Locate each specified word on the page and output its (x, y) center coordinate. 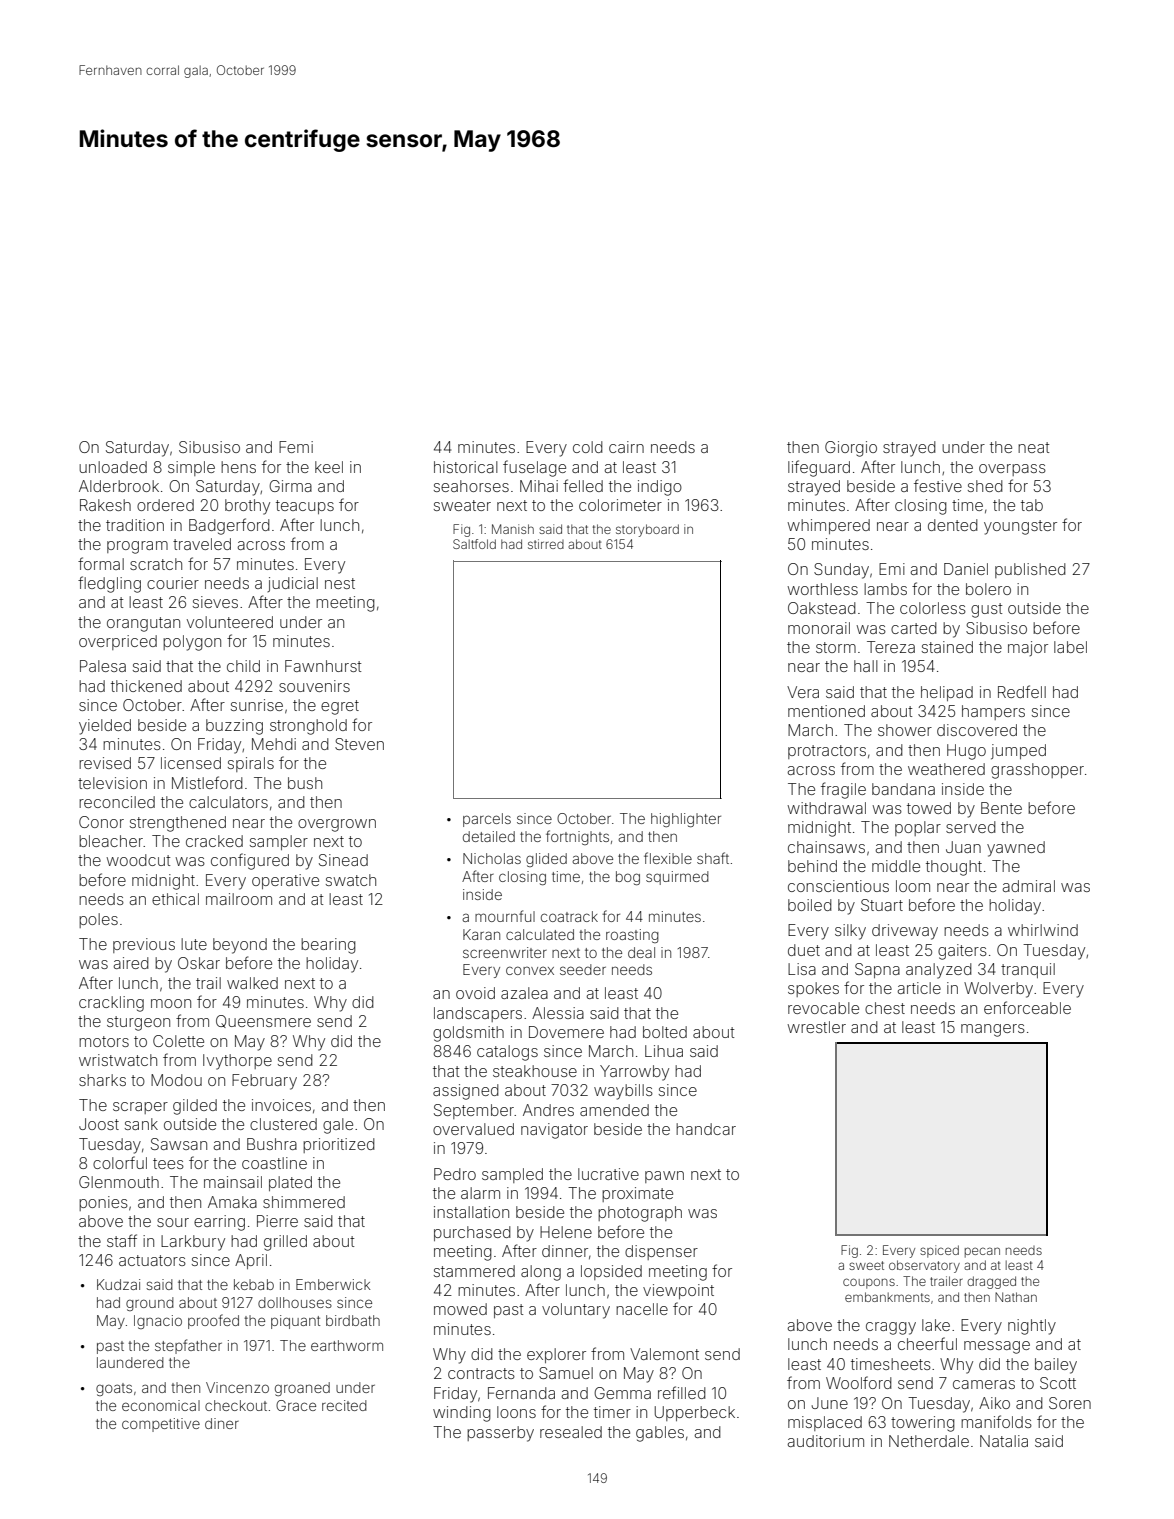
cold (588, 447)
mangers (993, 1030)
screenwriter (505, 952)
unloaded (113, 467)
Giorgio (851, 449)
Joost (99, 1124)
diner (222, 1423)
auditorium (825, 1441)
